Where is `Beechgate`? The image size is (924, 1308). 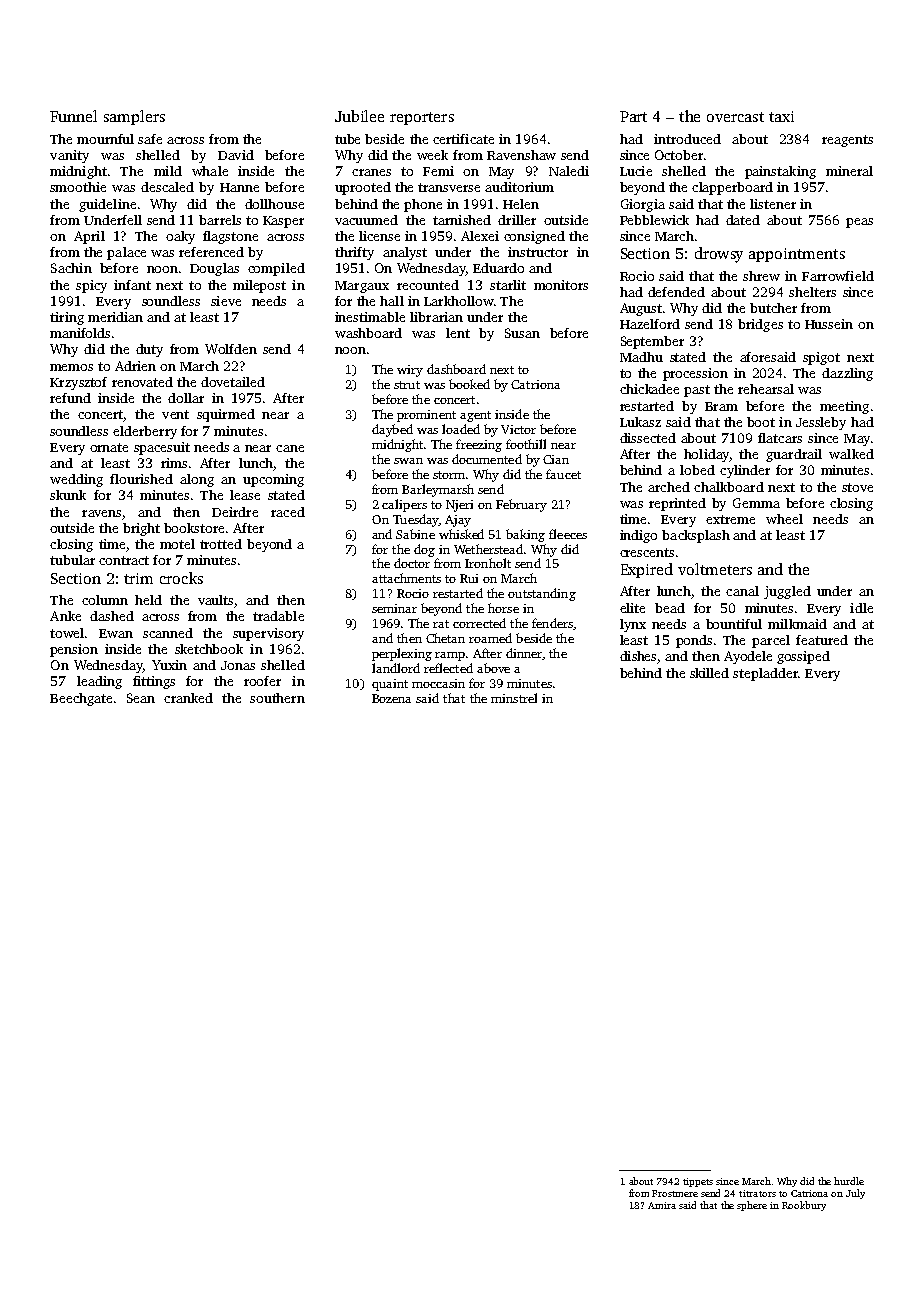 Beechgate is located at coordinates (81, 699).
